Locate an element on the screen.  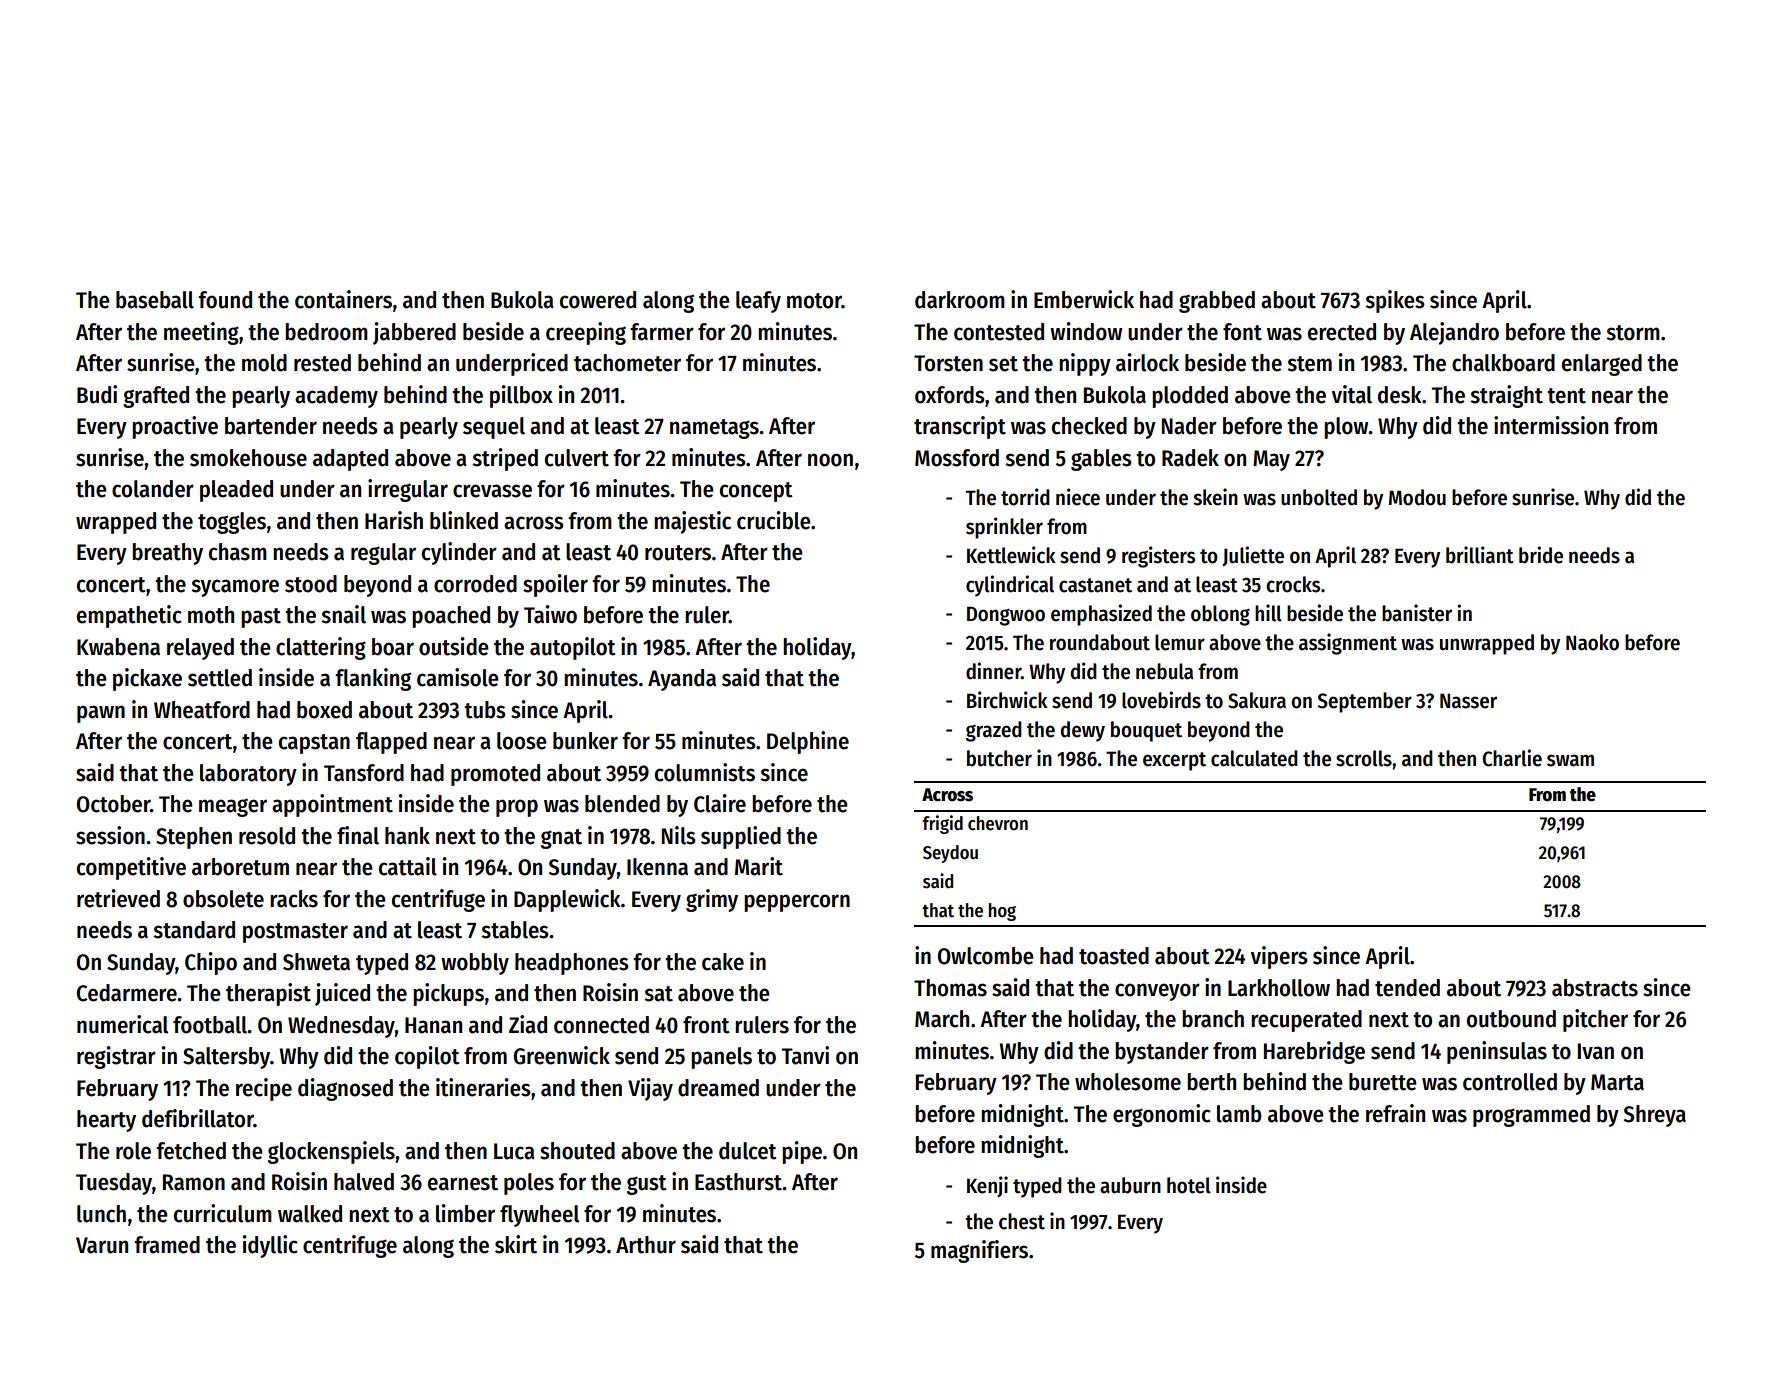
Naoko is located at coordinates (1592, 642).
